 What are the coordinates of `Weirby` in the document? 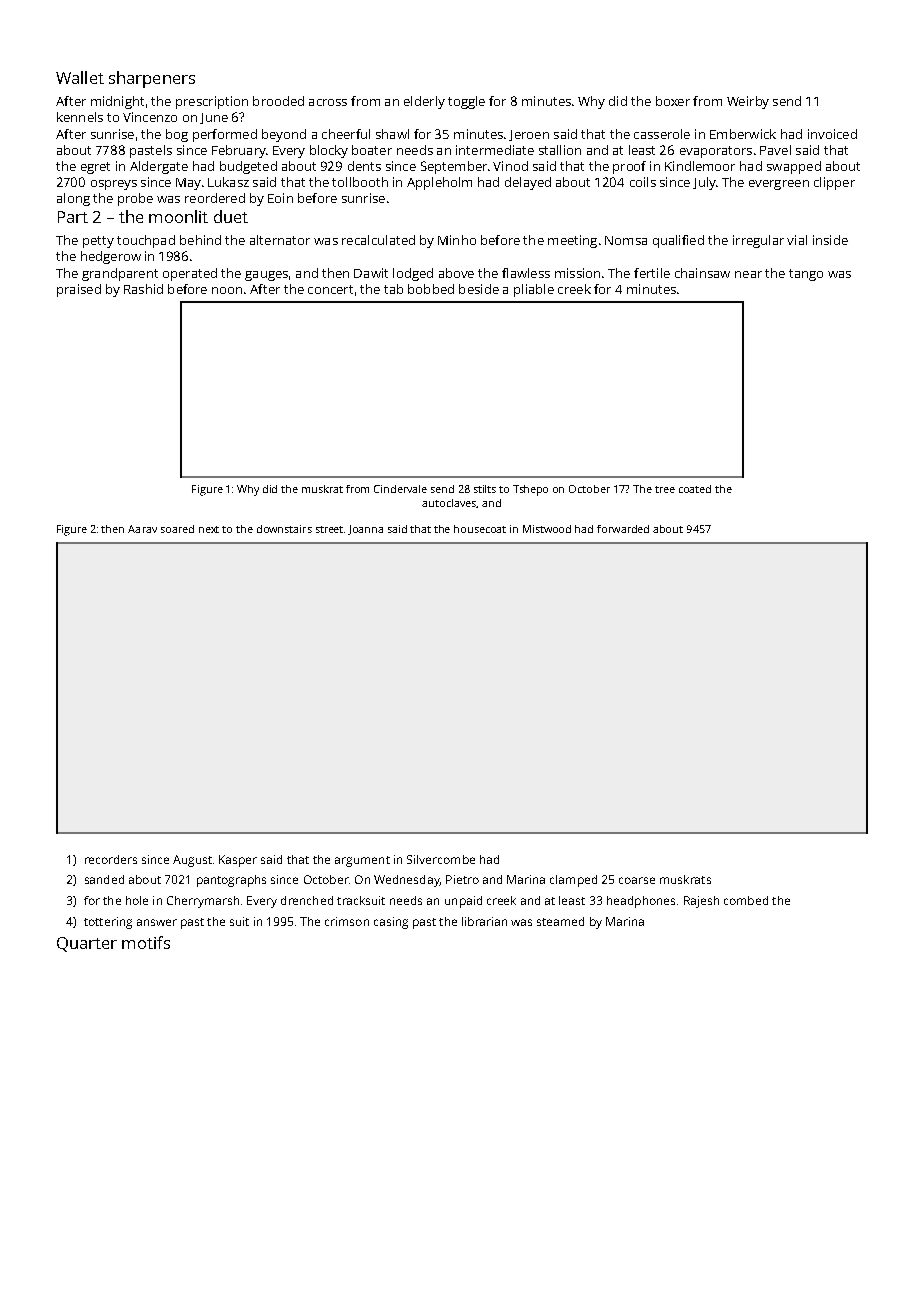 It's located at (748, 102).
